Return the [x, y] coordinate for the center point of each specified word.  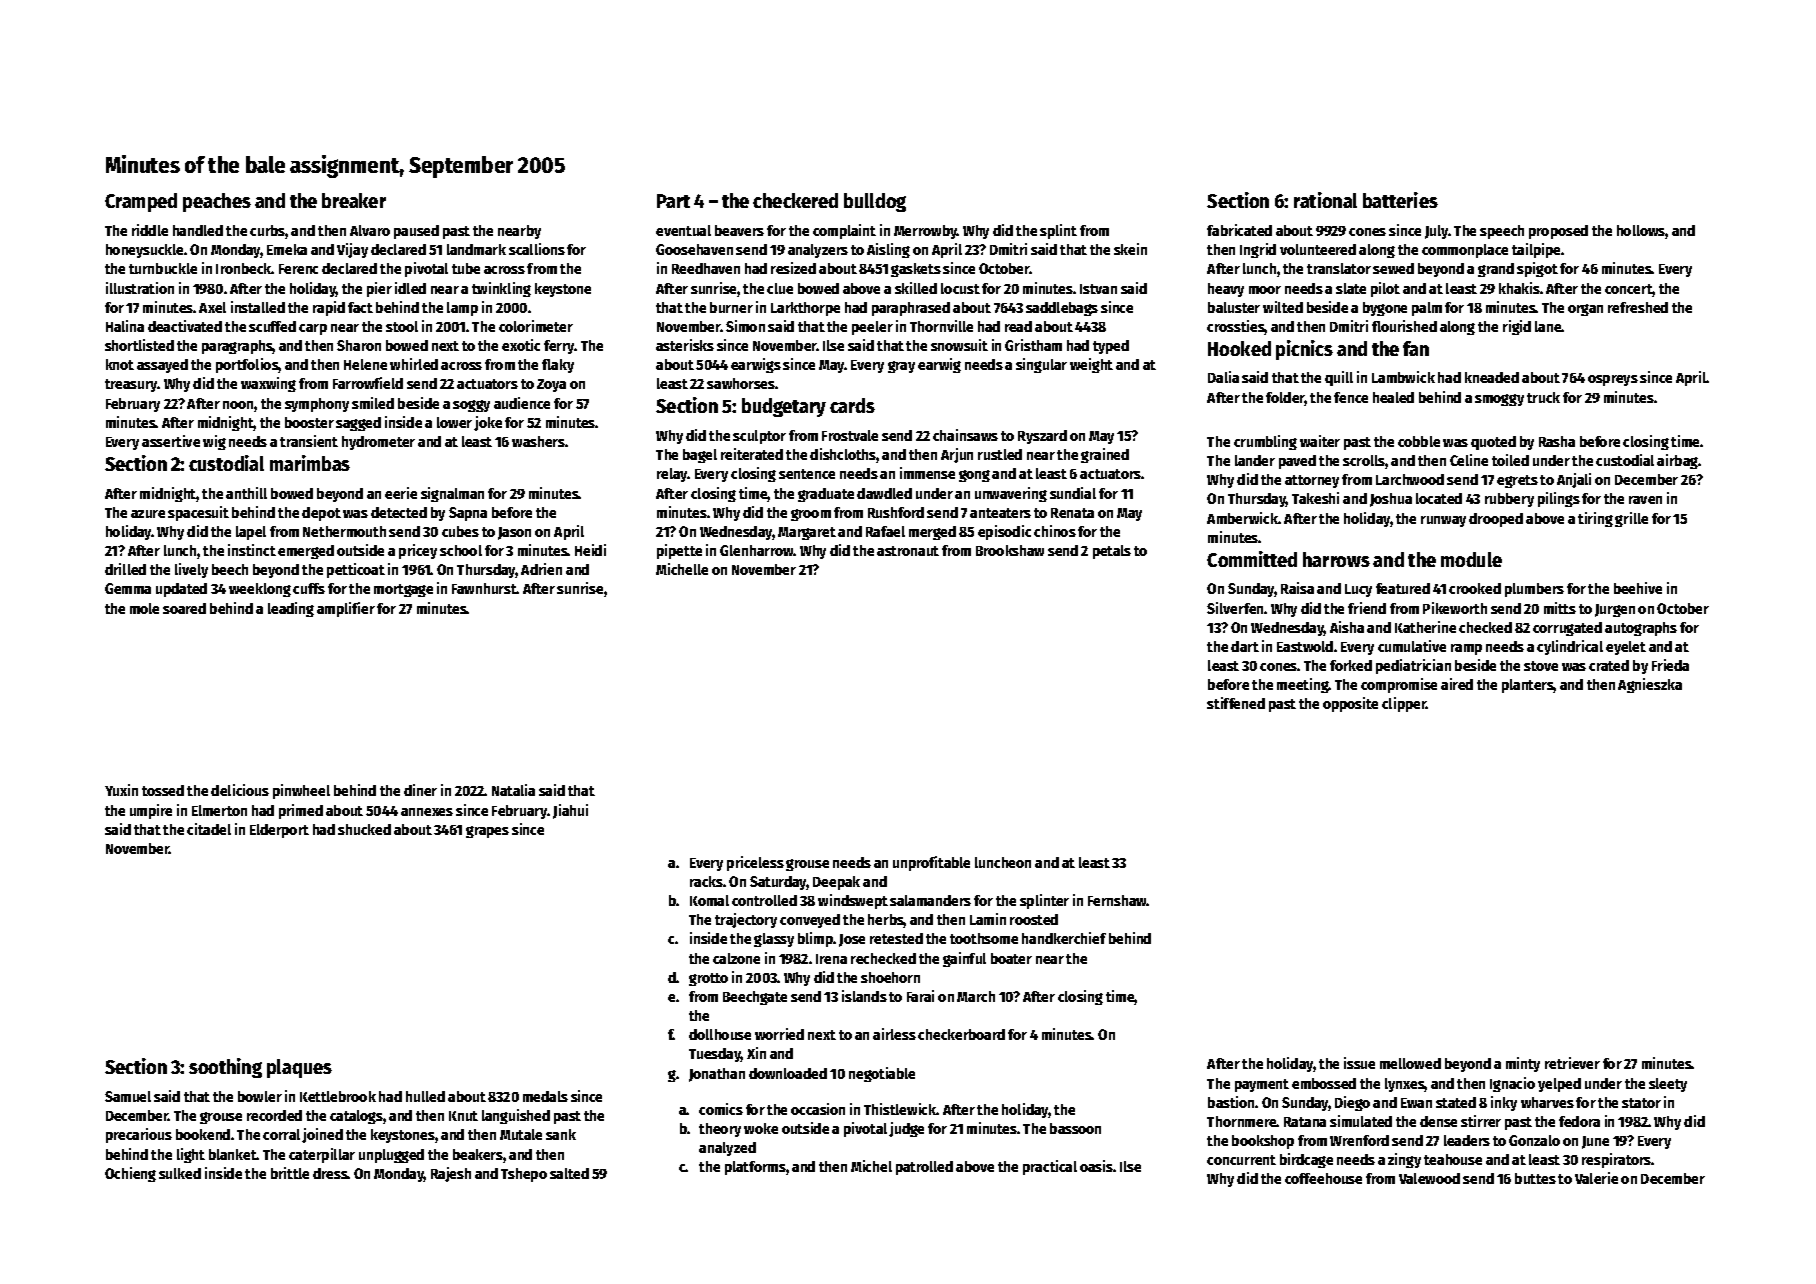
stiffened [1236, 703]
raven [1645, 500]
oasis [1096, 1166]
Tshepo [524, 1175]
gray [901, 367]
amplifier [346, 609]
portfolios [247, 365]
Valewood [1429, 1178]
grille [1631, 519]
